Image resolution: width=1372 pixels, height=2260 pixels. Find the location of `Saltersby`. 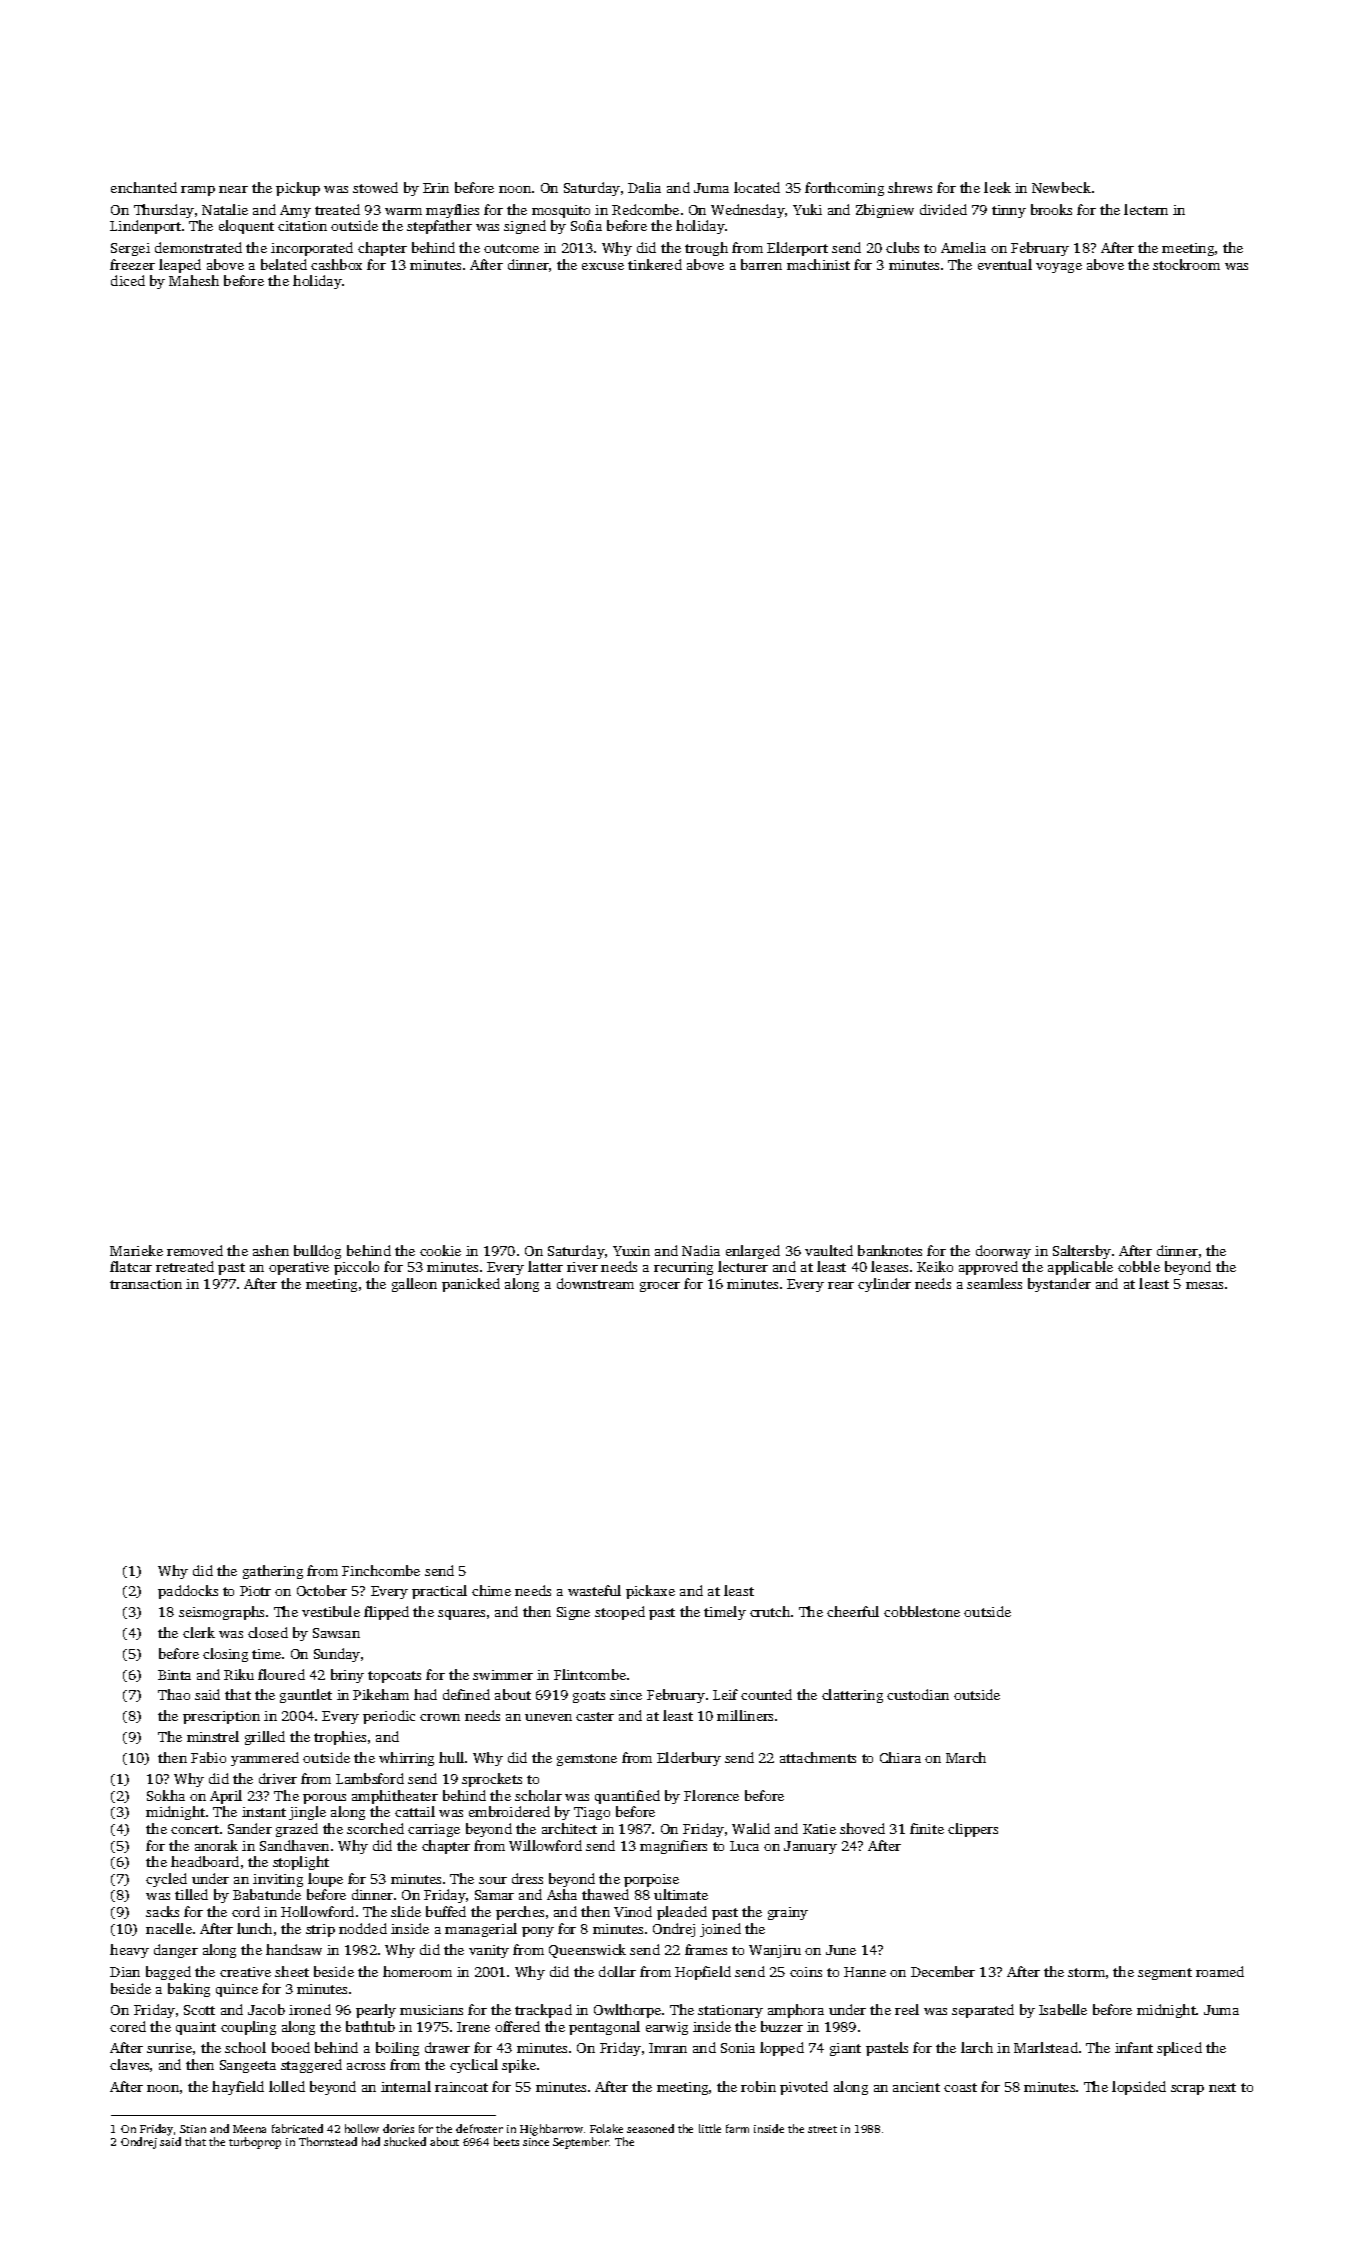

Saltersby is located at coordinates (1082, 1252).
